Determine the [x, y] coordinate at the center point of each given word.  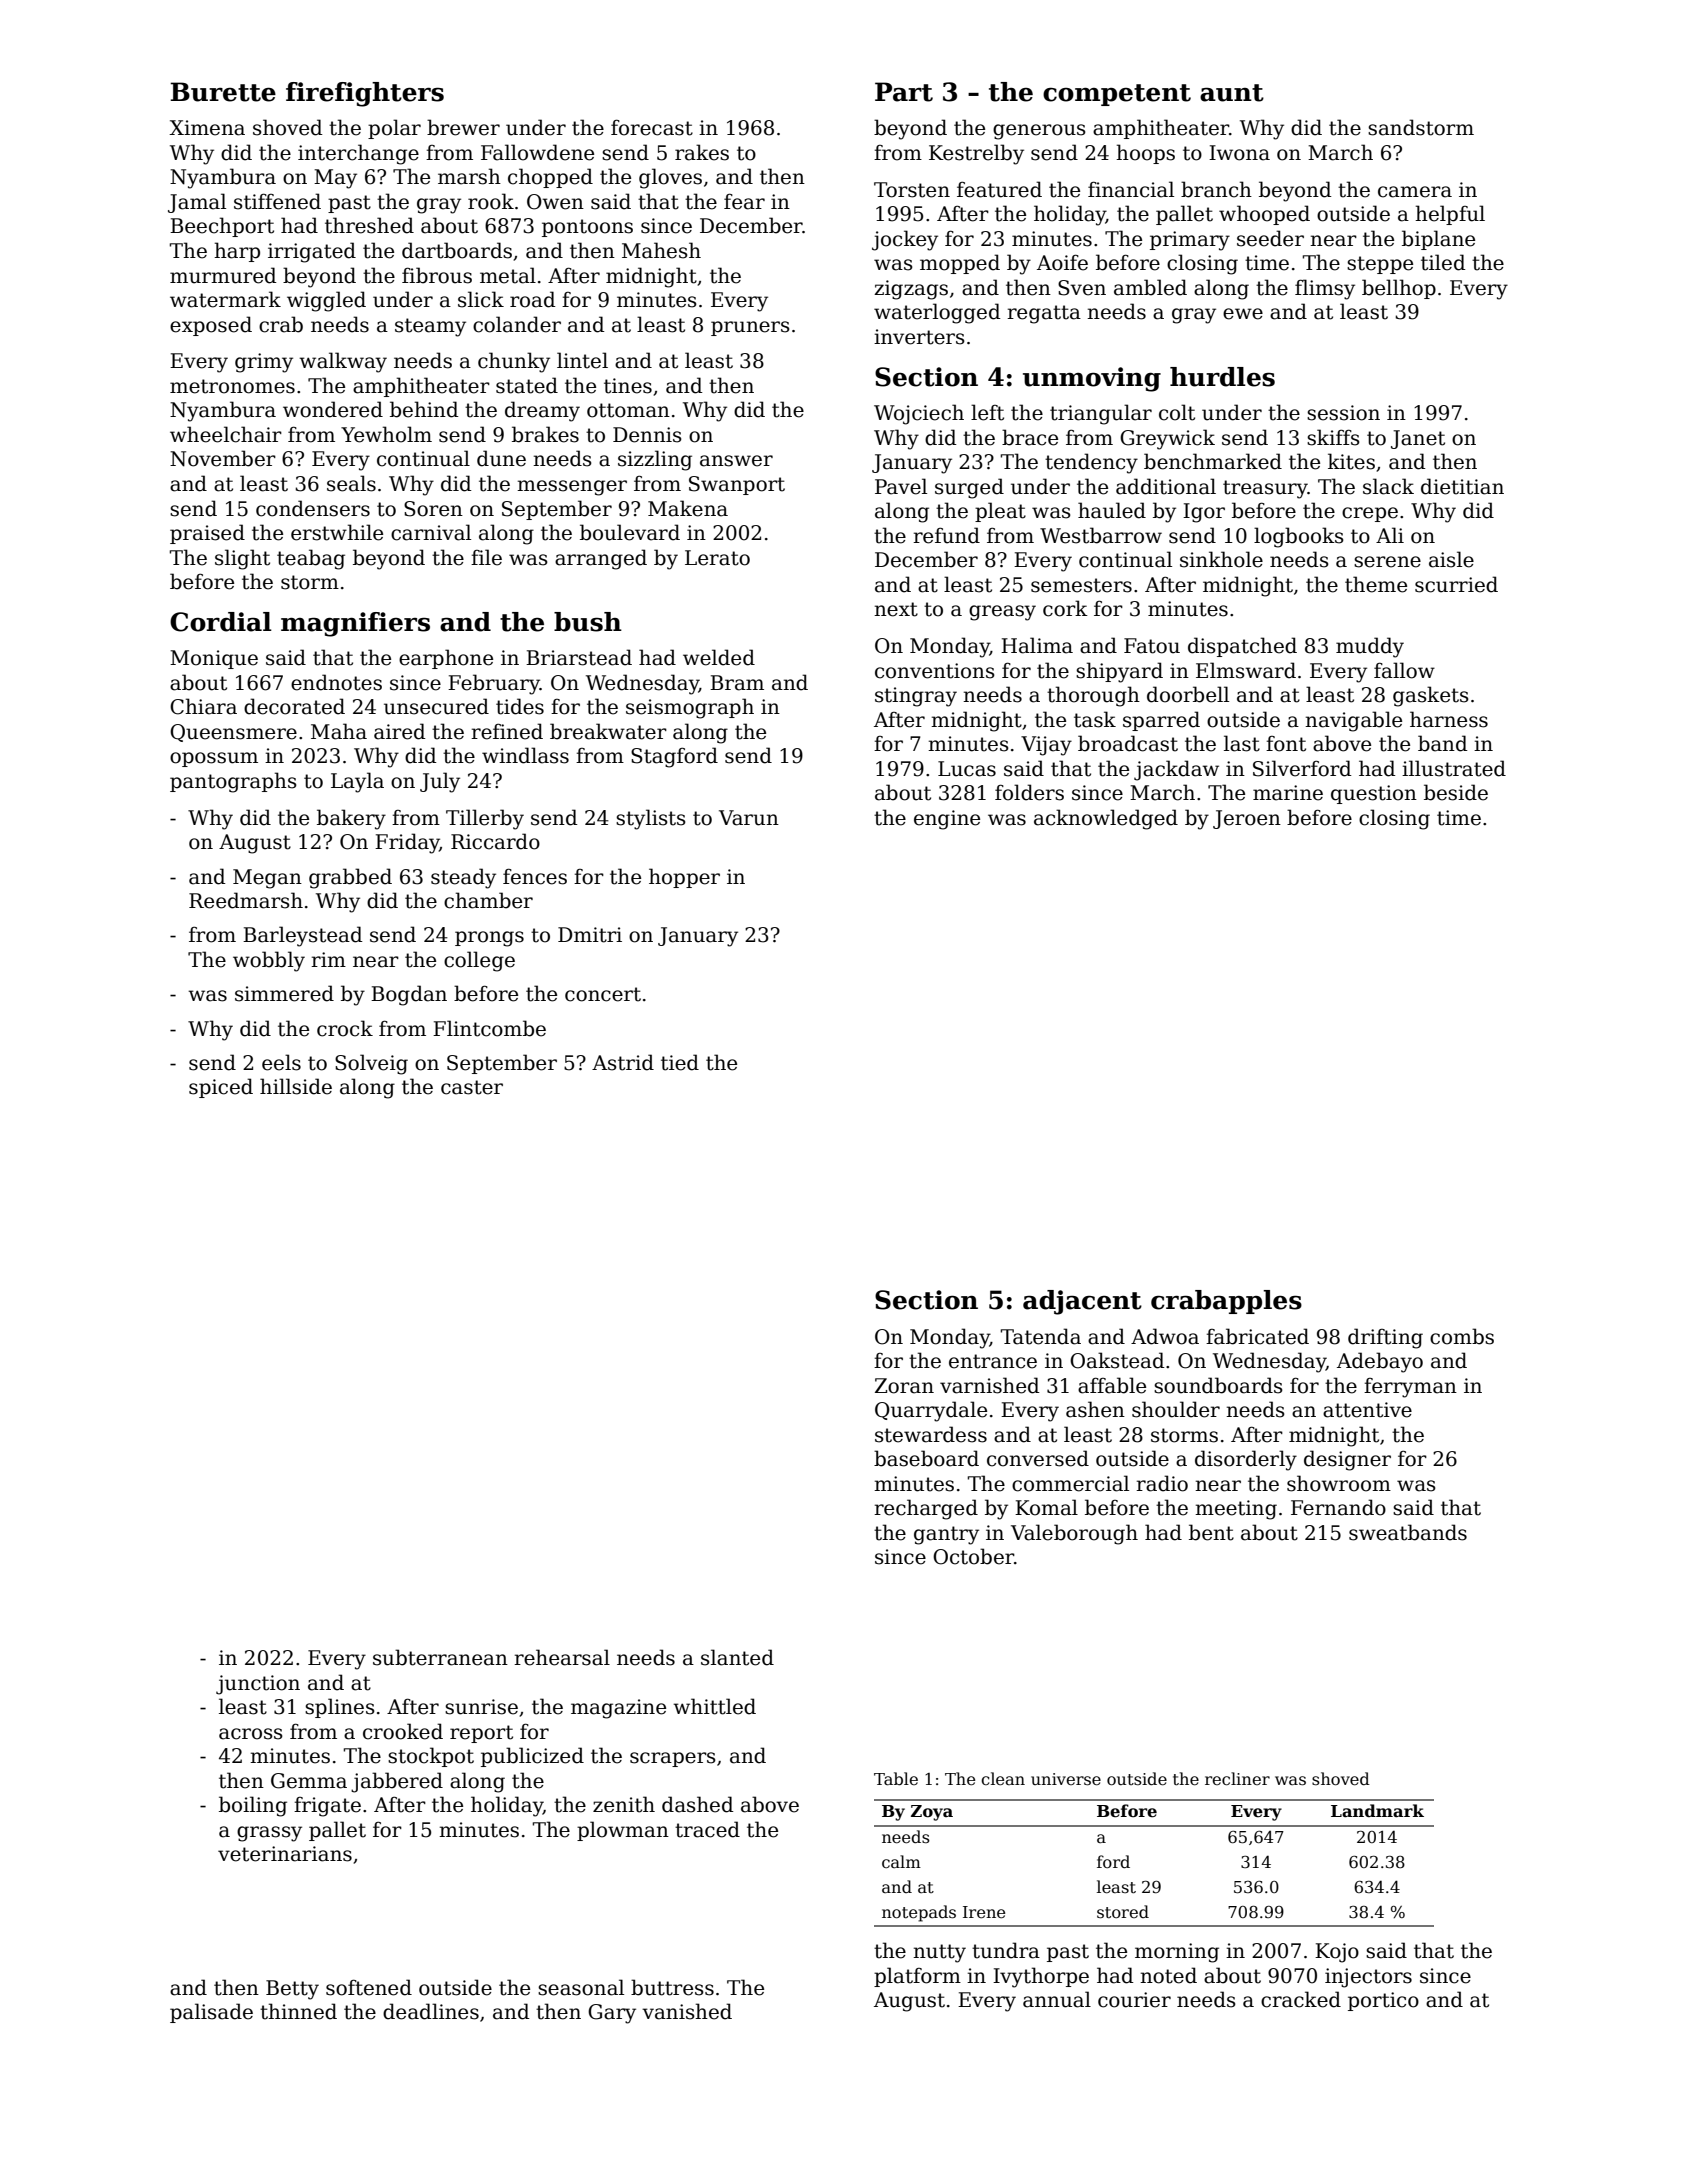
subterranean [440, 1657]
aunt [1232, 93]
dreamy [542, 411]
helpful [1450, 215]
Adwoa [1165, 1336]
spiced [221, 1088]
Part [904, 92]
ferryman [1410, 1388]
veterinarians [285, 1854]
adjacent [1082, 1302]
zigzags [911, 290]
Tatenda [1041, 1336]
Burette [223, 92]
